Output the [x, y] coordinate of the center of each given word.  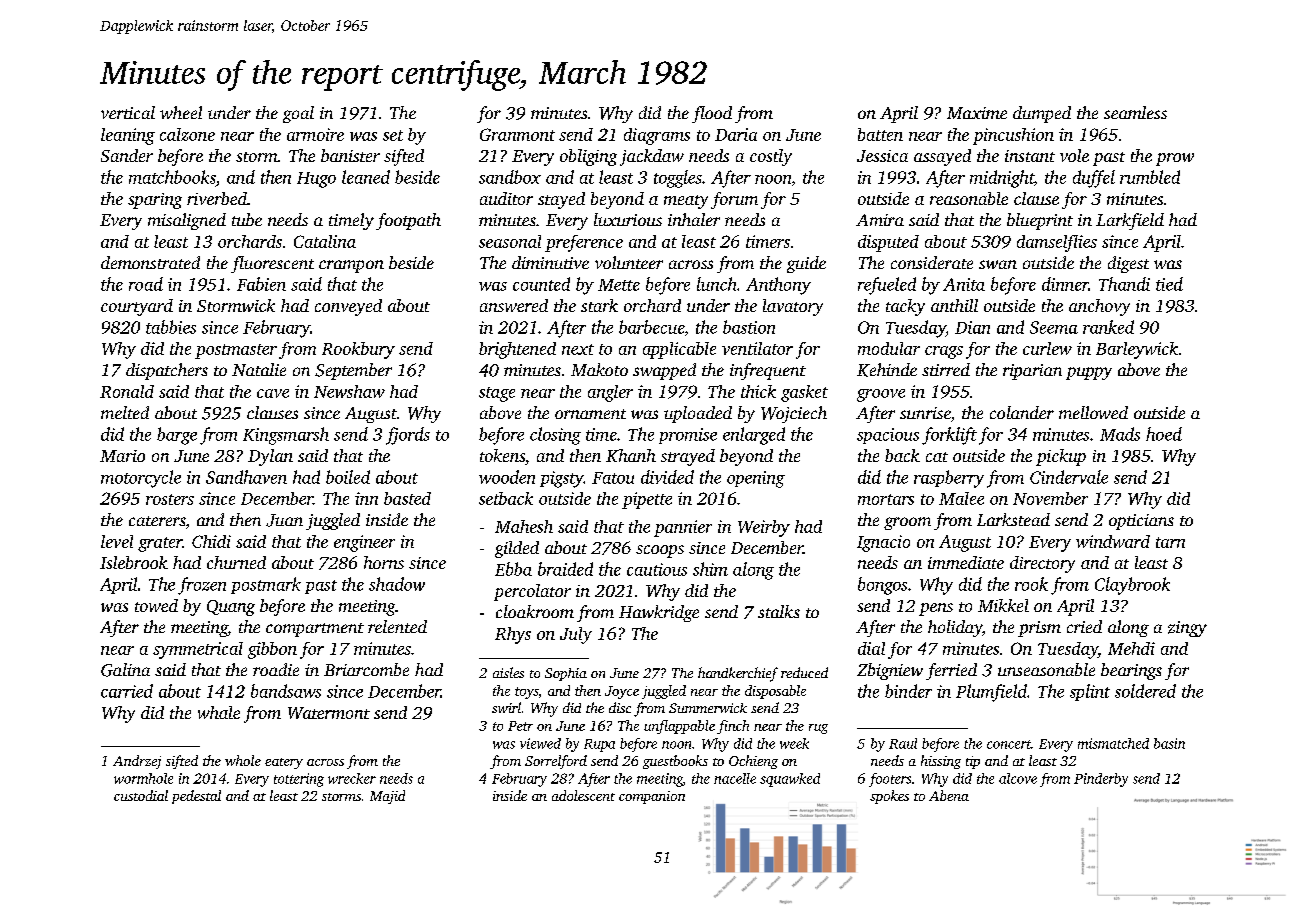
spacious [888, 436]
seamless [1135, 112]
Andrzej [137, 762]
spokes [889, 797]
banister [350, 155]
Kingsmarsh [286, 436]
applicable [679, 350]
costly [771, 157]
